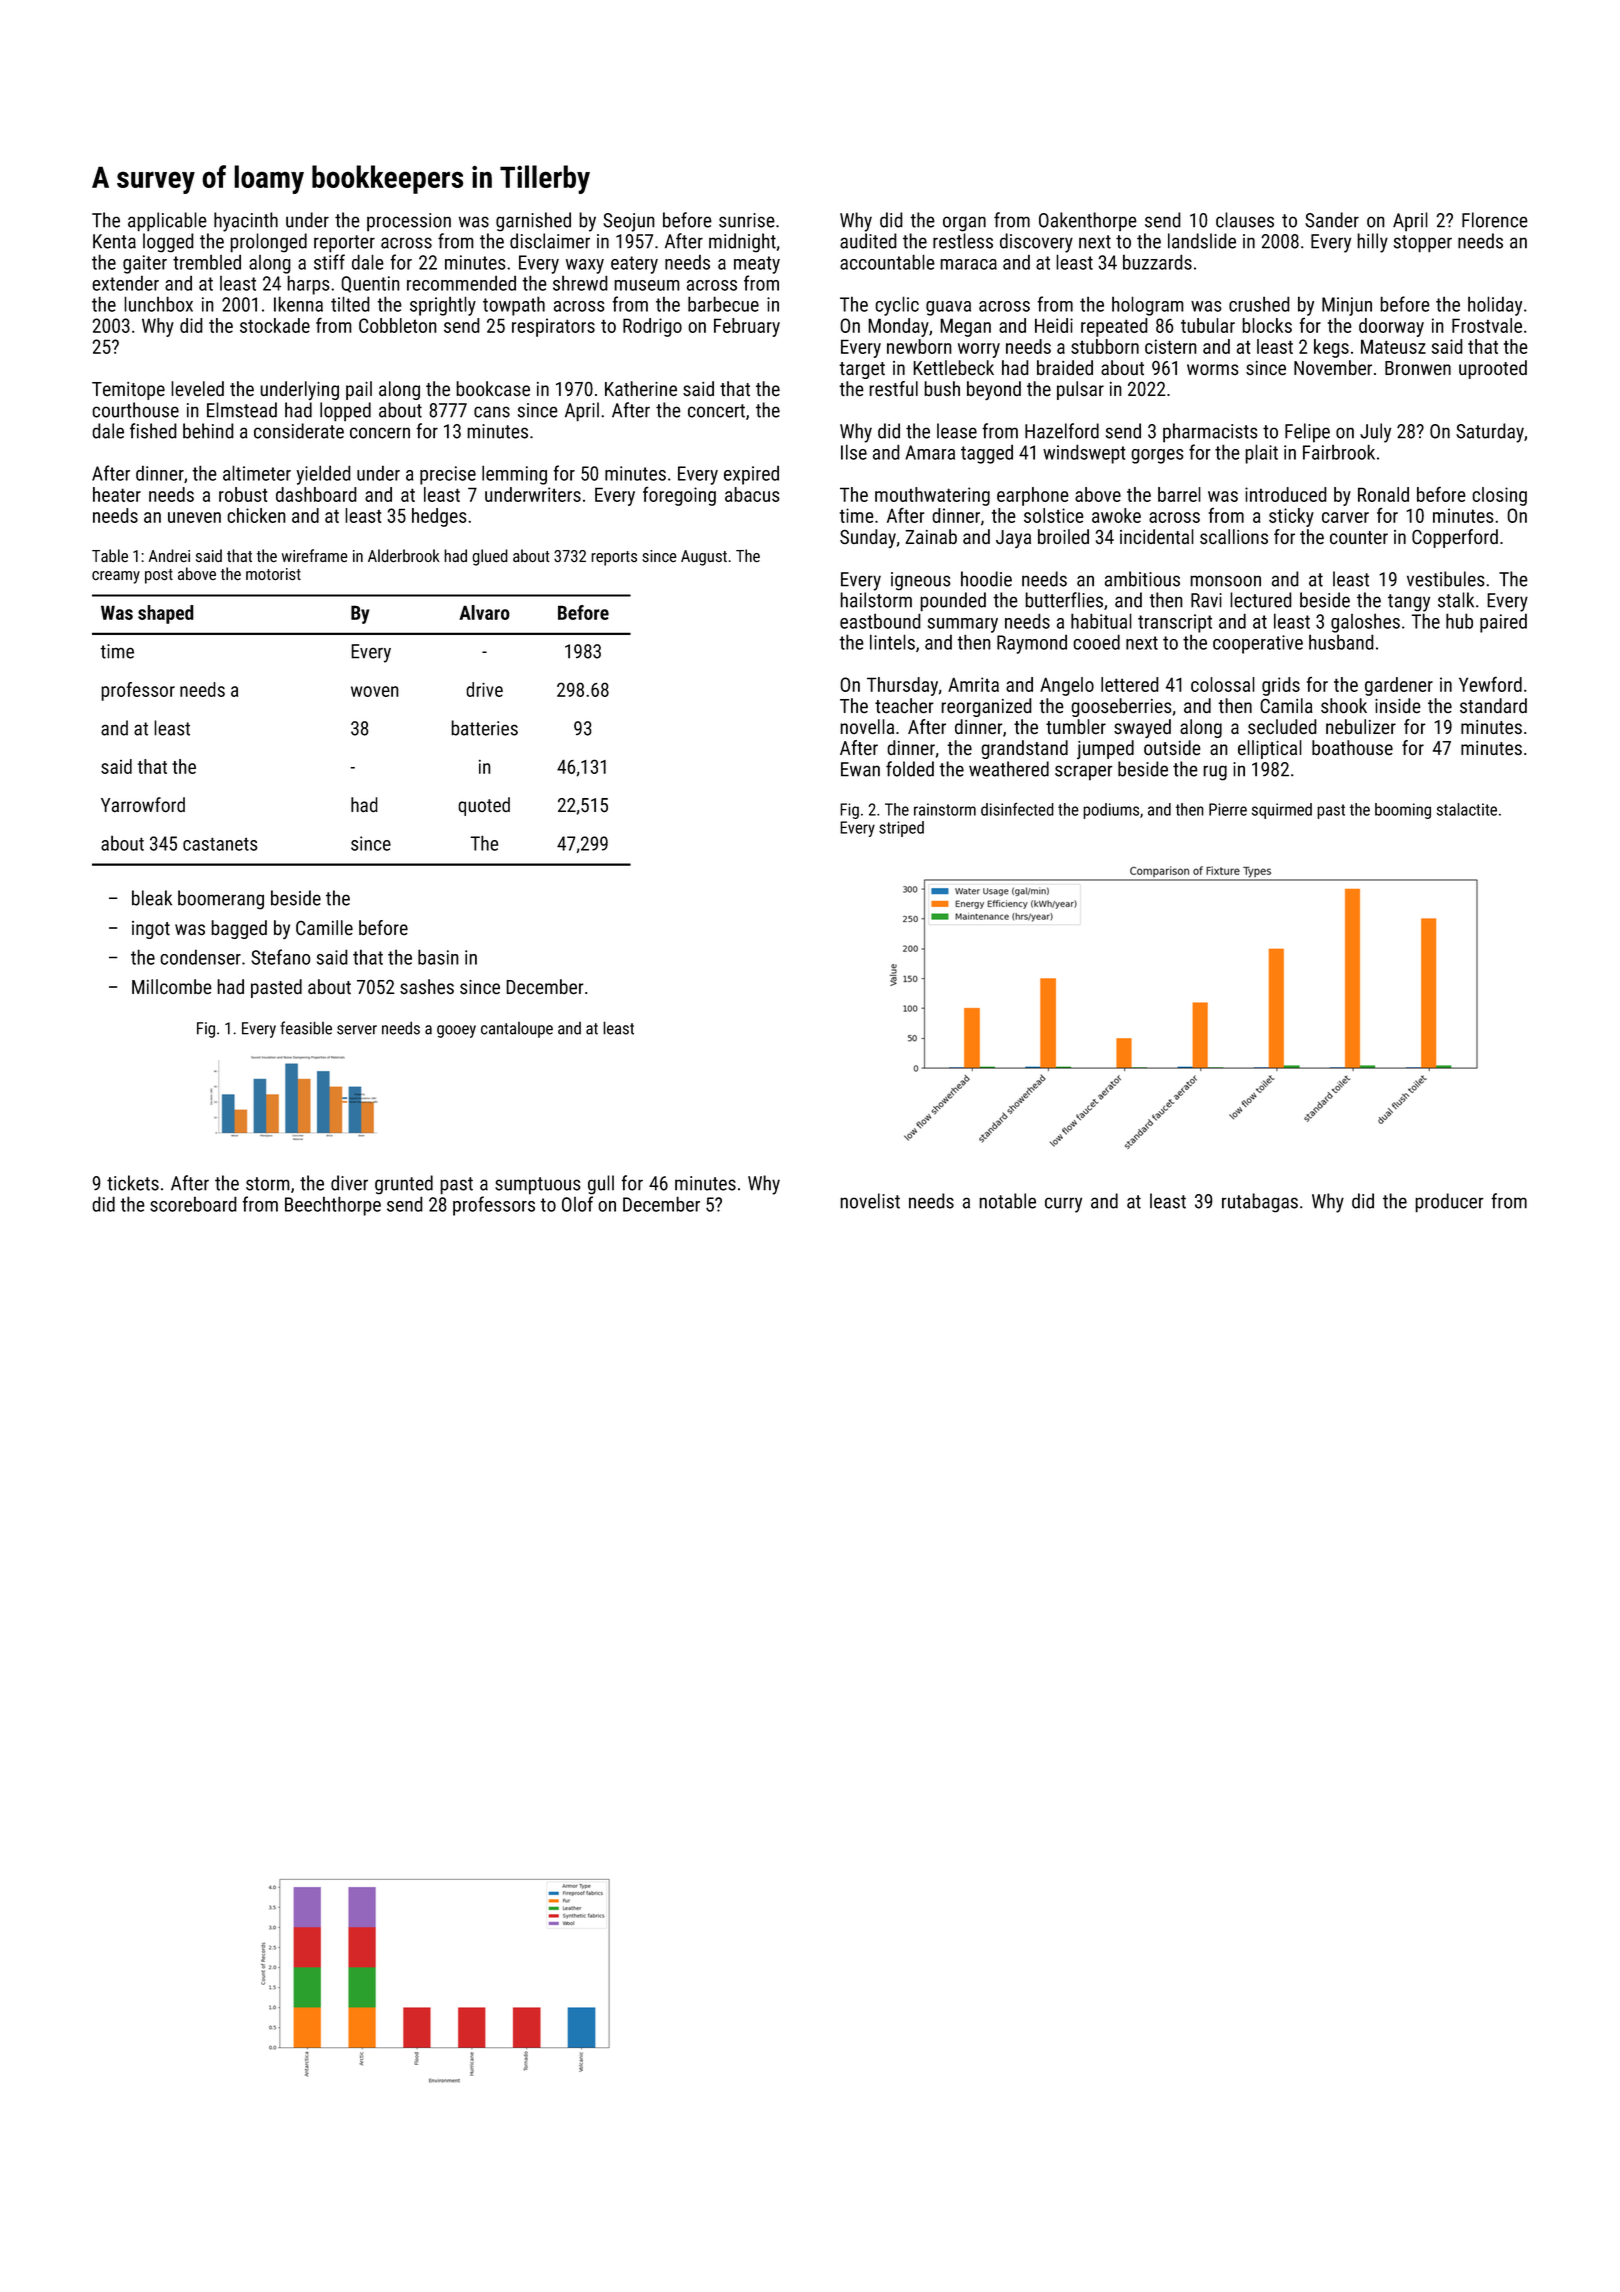 This screenshot has width=1620, height=2292. What do you see at coordinates (1467, 809) in the screenshot?
I see `stalactite` at bounding box center [1467, 809].
